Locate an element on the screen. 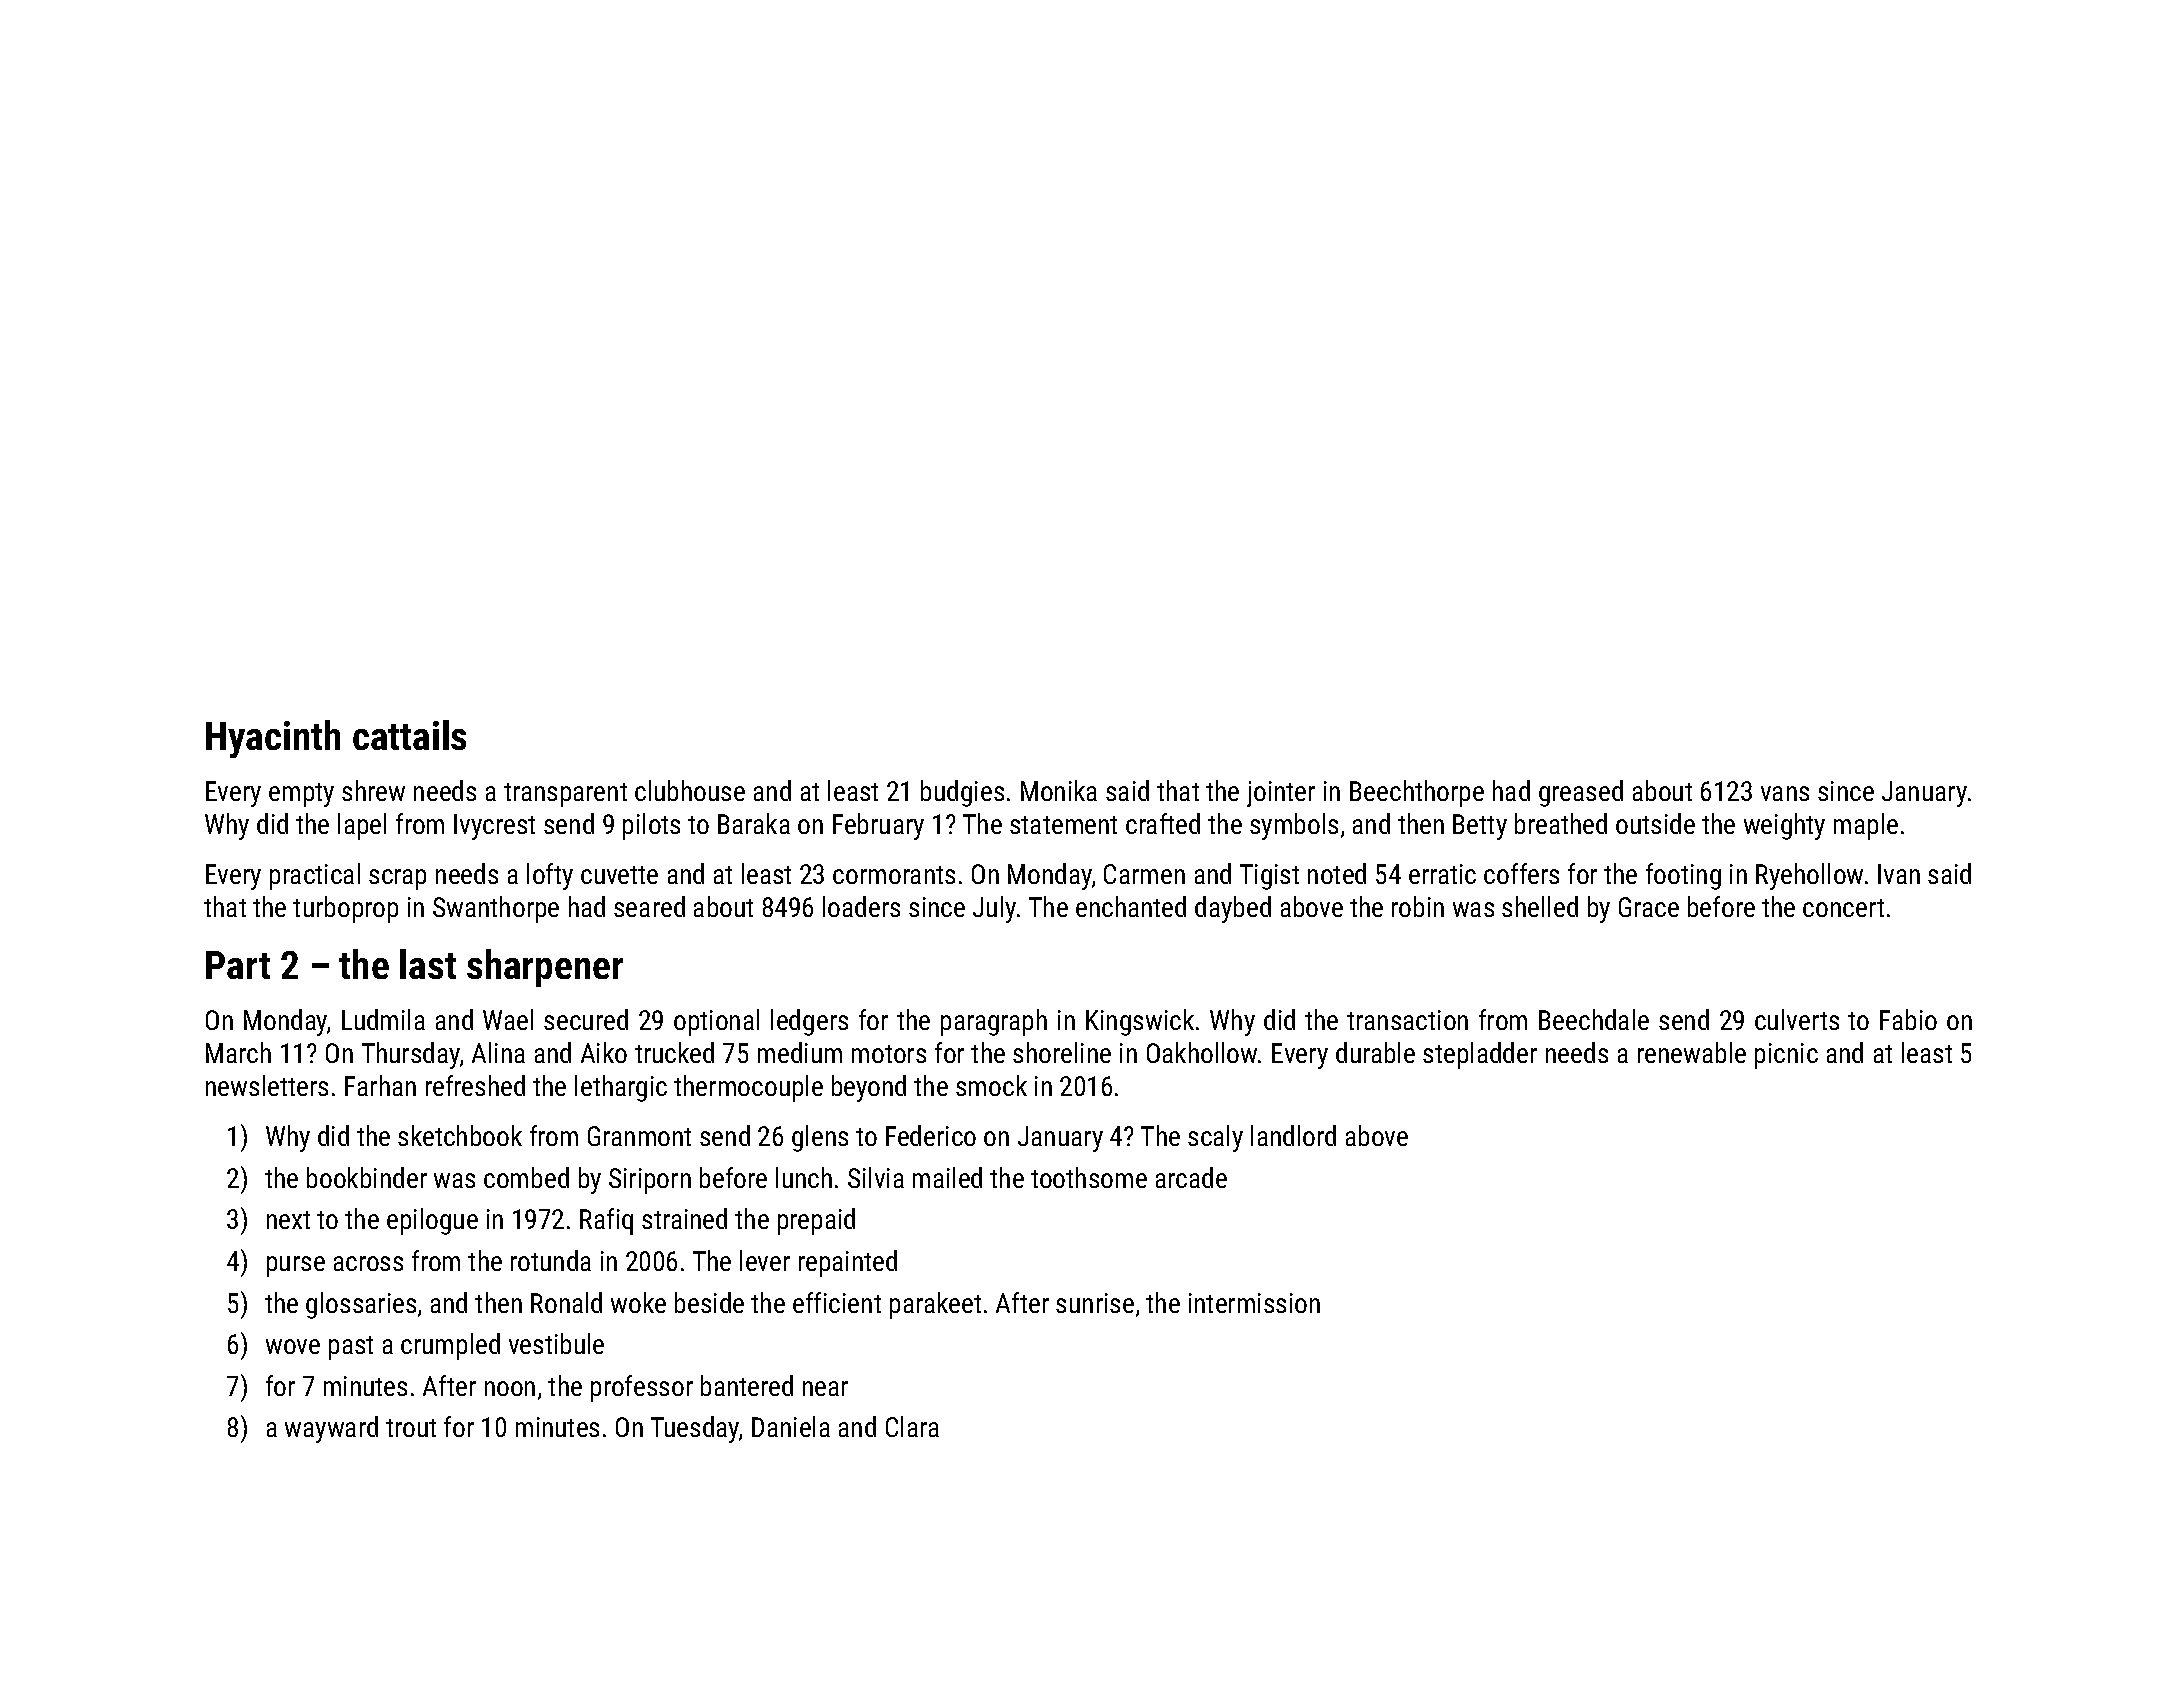 The height and width of the screenshot is (1683, 2178). Clara is located at coordinates (912, 1426).
